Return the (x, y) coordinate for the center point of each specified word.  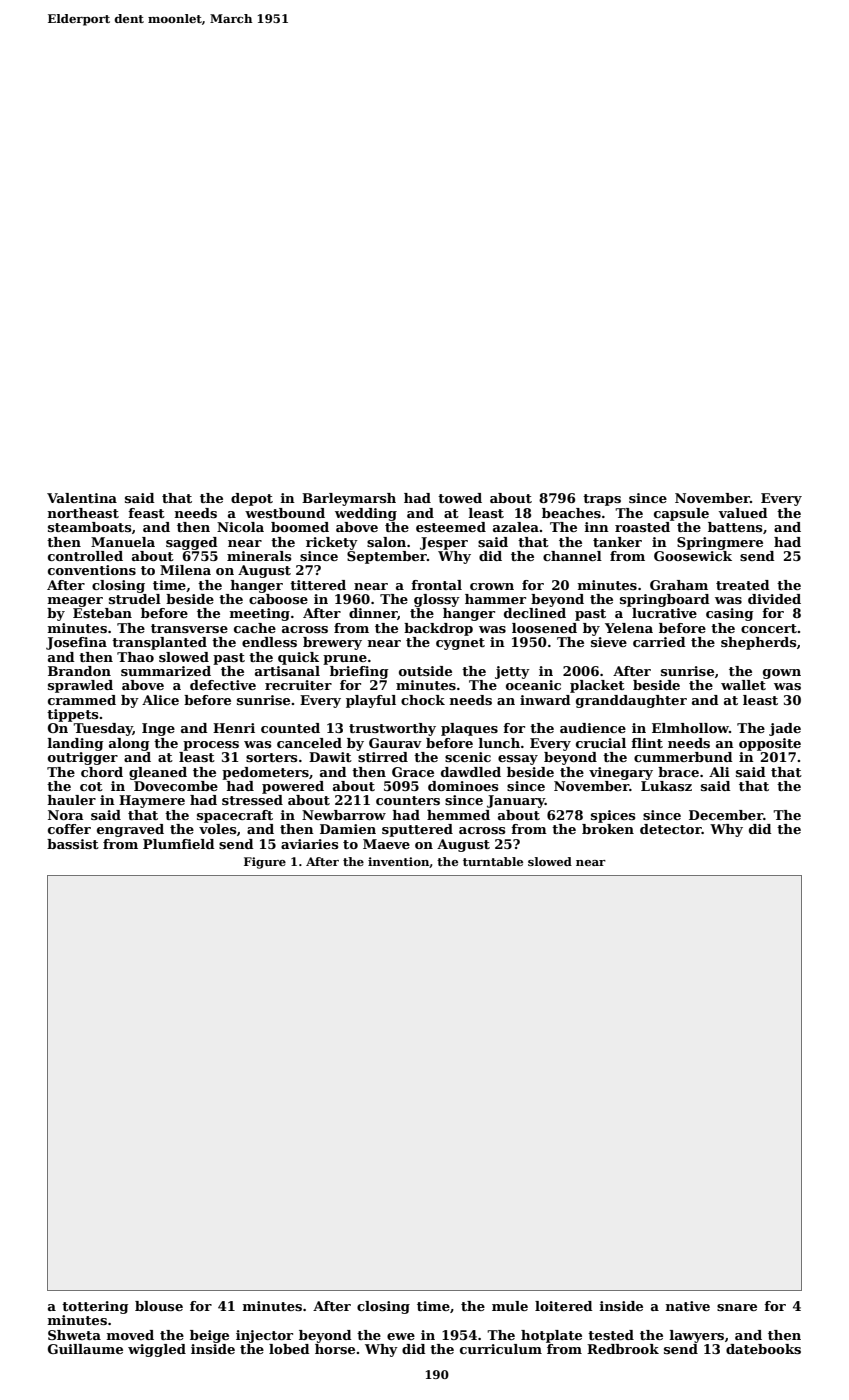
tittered (318, 585)
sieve (609, 642)
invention (398, 861)
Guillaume (85, 1349)
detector (671, 829)
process (211, 746)
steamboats (89, 527)
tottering (95, 1307)
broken (608, 829)
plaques (469, 729)
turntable (493, 861)
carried (659, 642)
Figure (265, 863)
